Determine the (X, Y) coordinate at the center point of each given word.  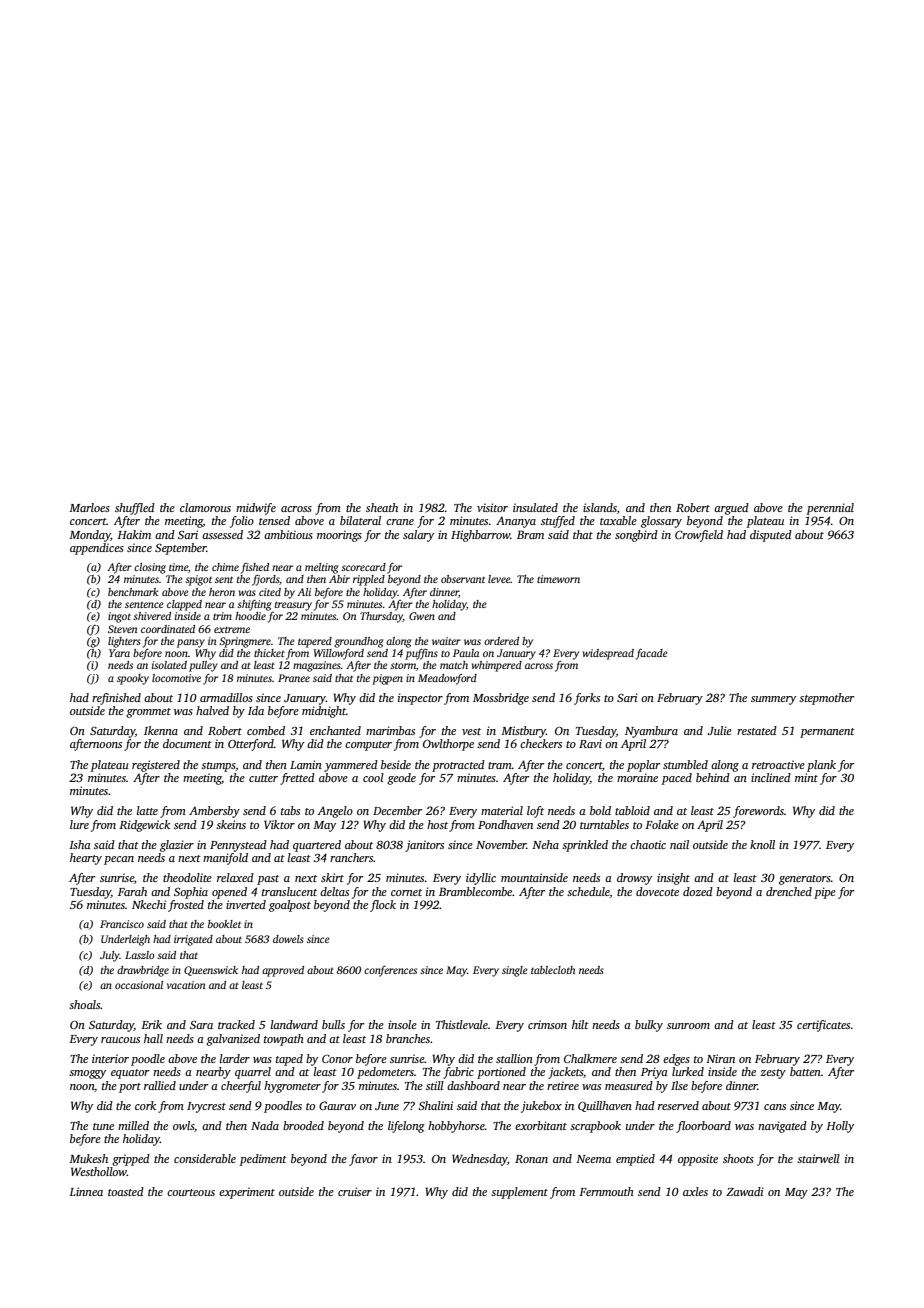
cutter (263, 778)
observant (463, 579)
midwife (256, 509)
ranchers (351, 857)
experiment (247, 1193)
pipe (825, 893)
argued (731, 509)
